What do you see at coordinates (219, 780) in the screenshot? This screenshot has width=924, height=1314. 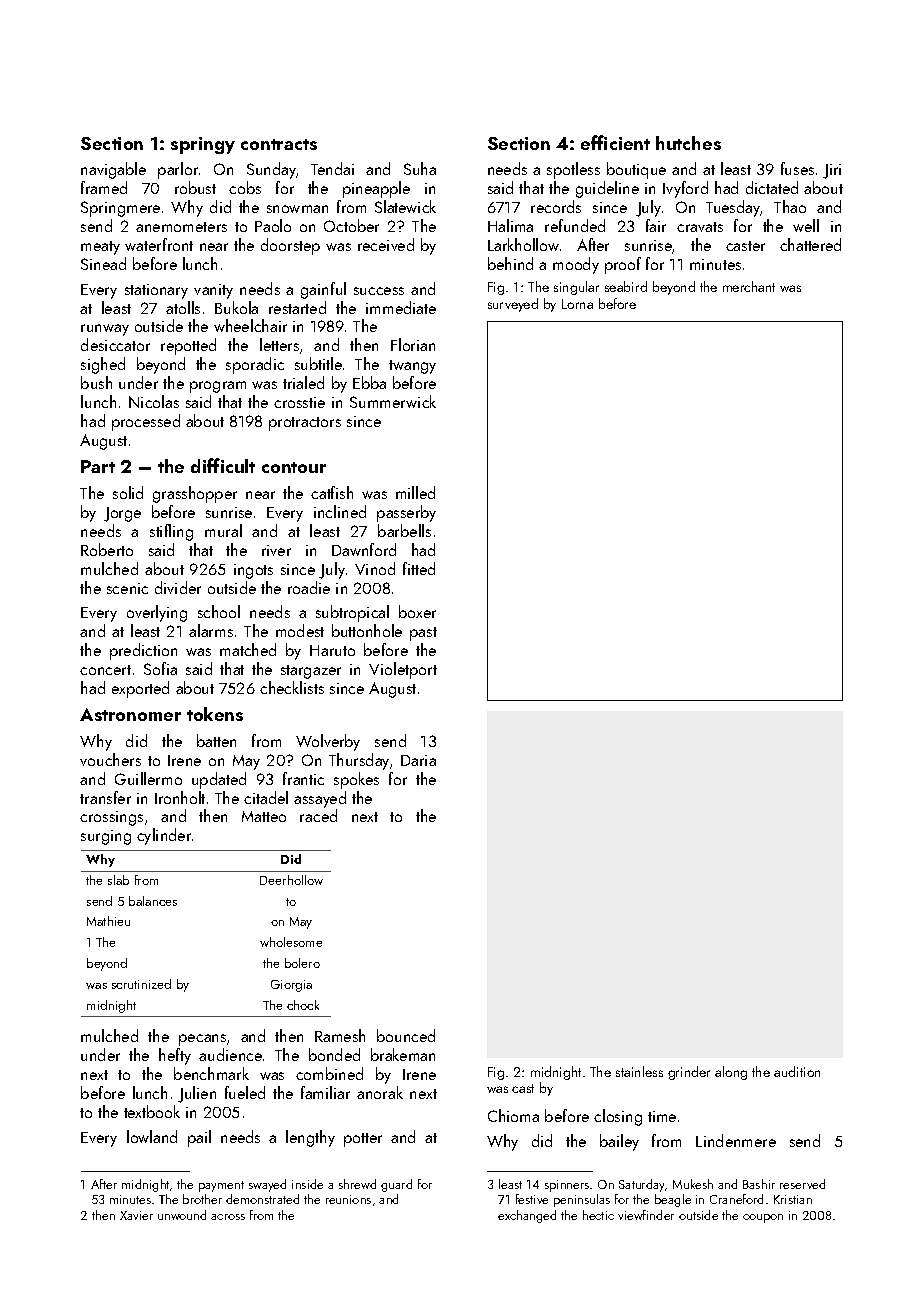 I see `updated` at bounding box center [219, 780].
